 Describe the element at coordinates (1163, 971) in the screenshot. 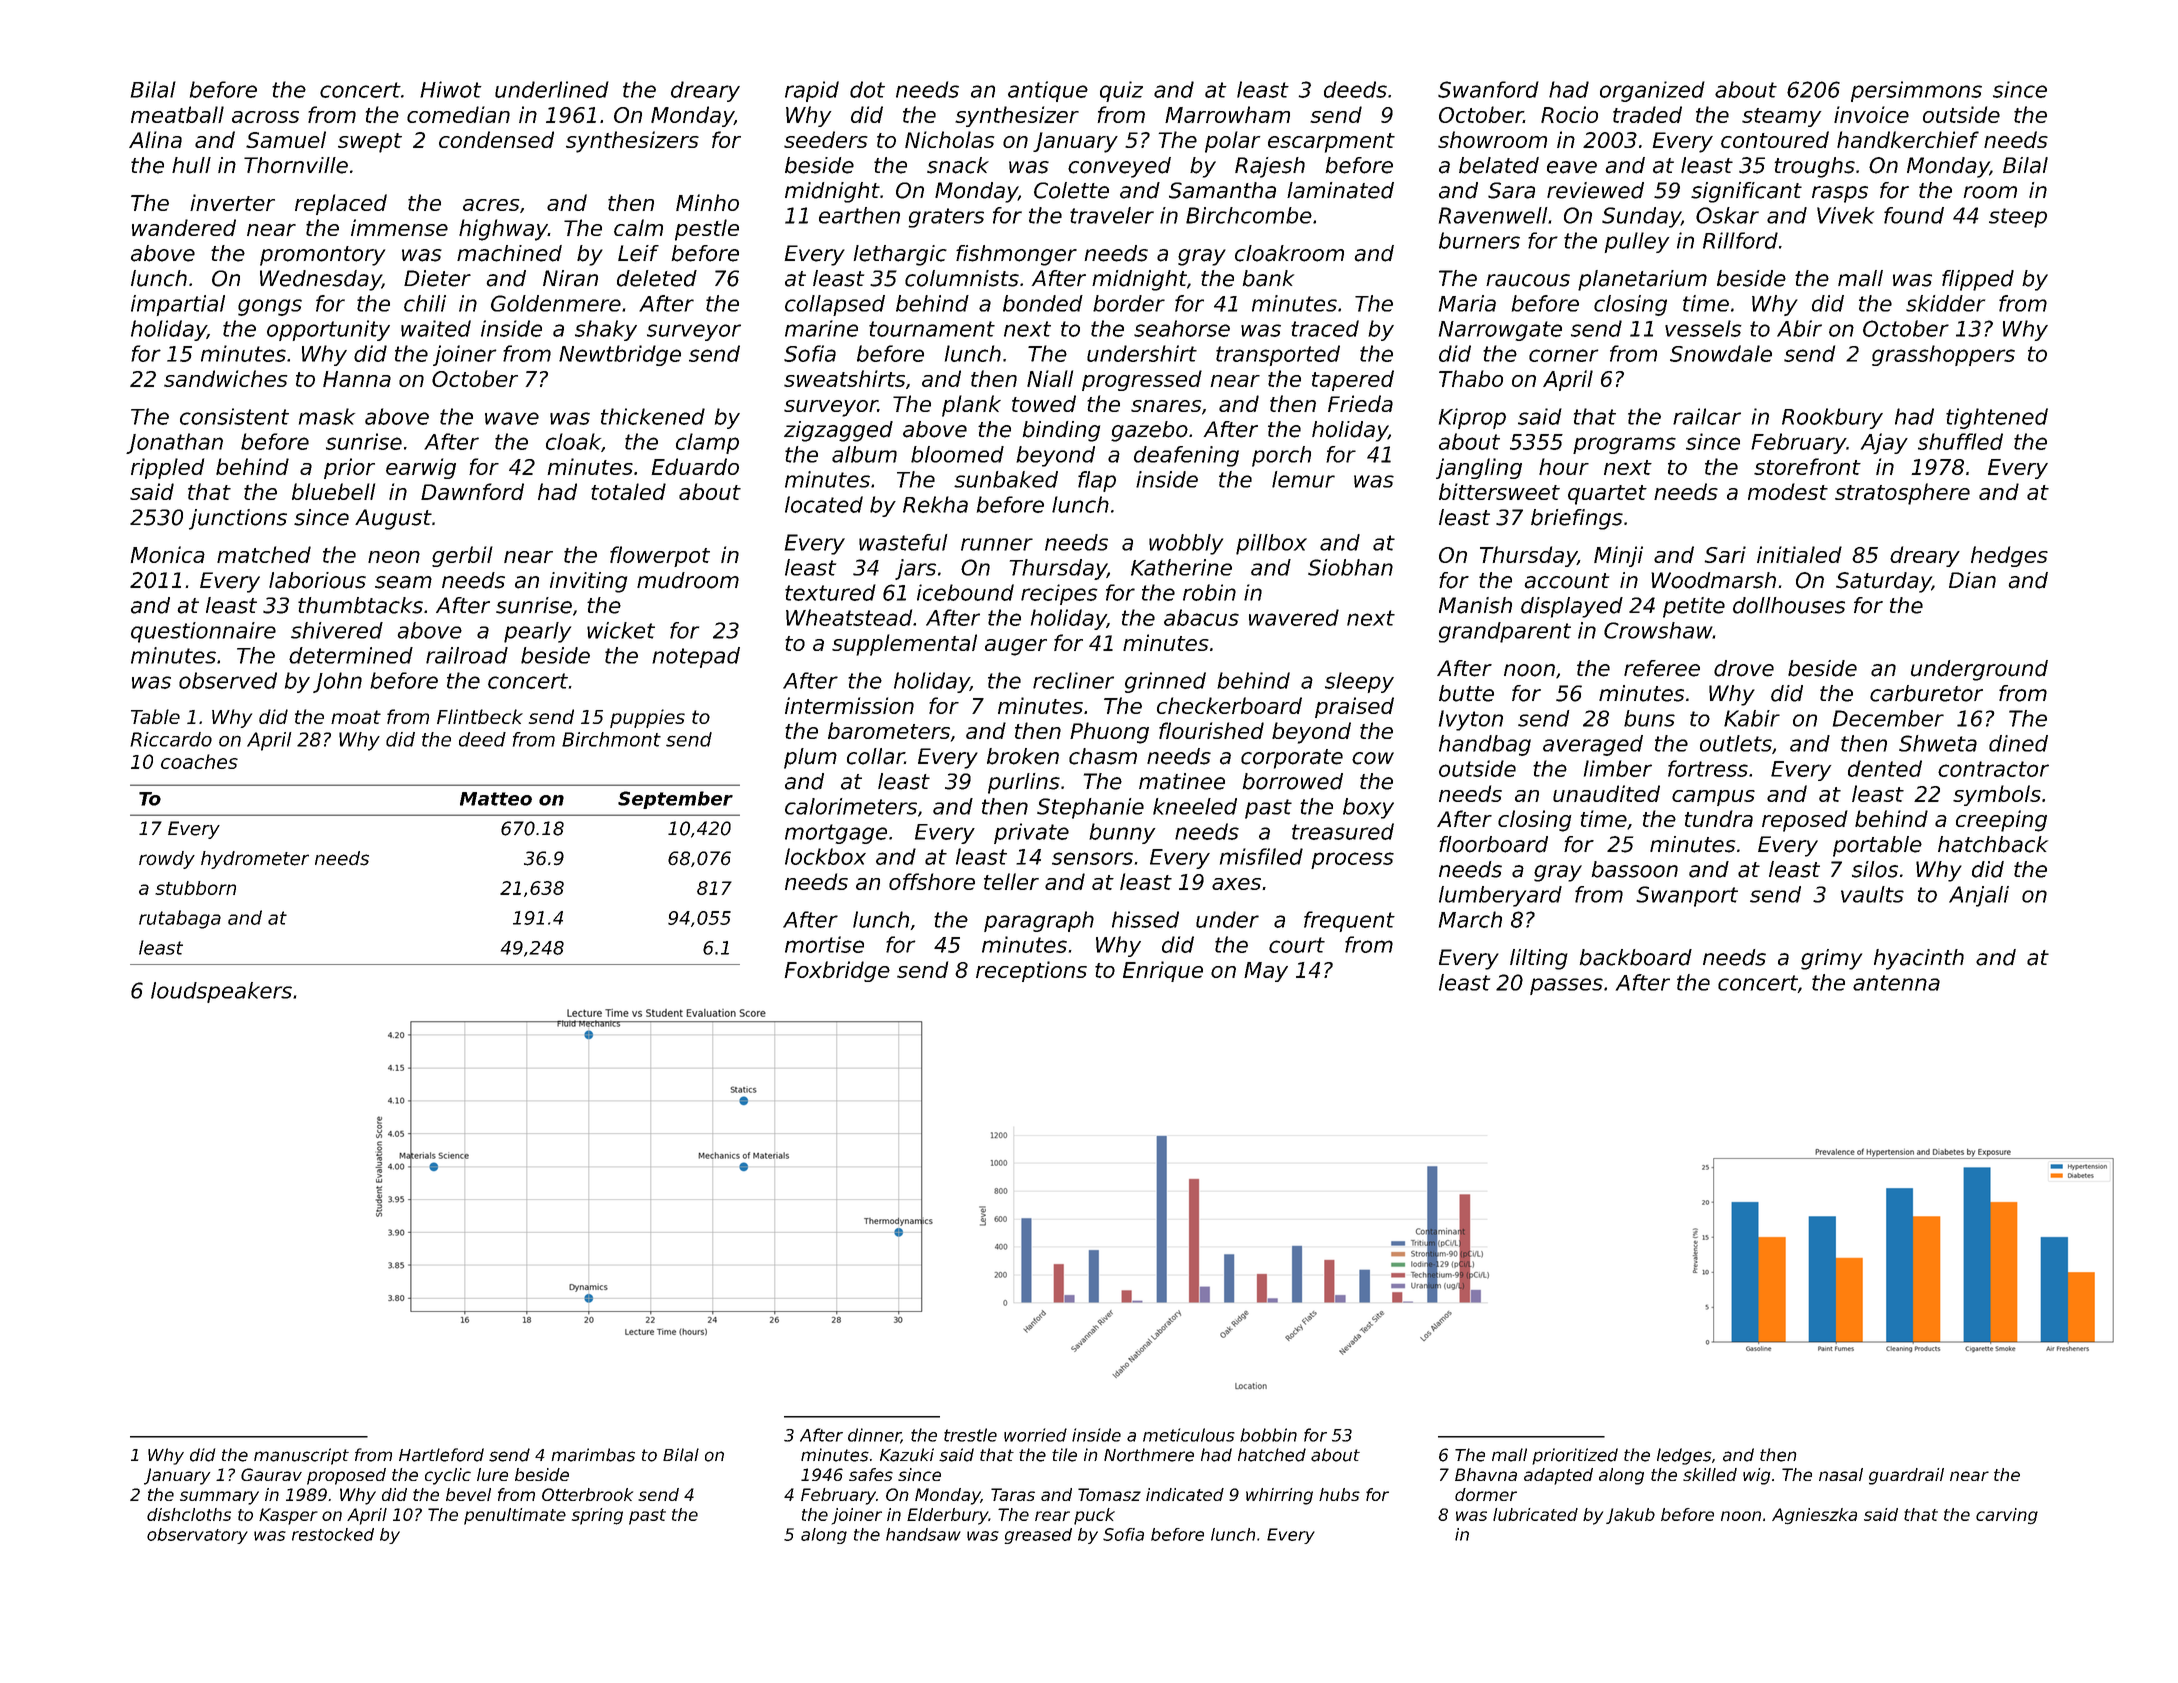

I see `Enrique` at that location.
